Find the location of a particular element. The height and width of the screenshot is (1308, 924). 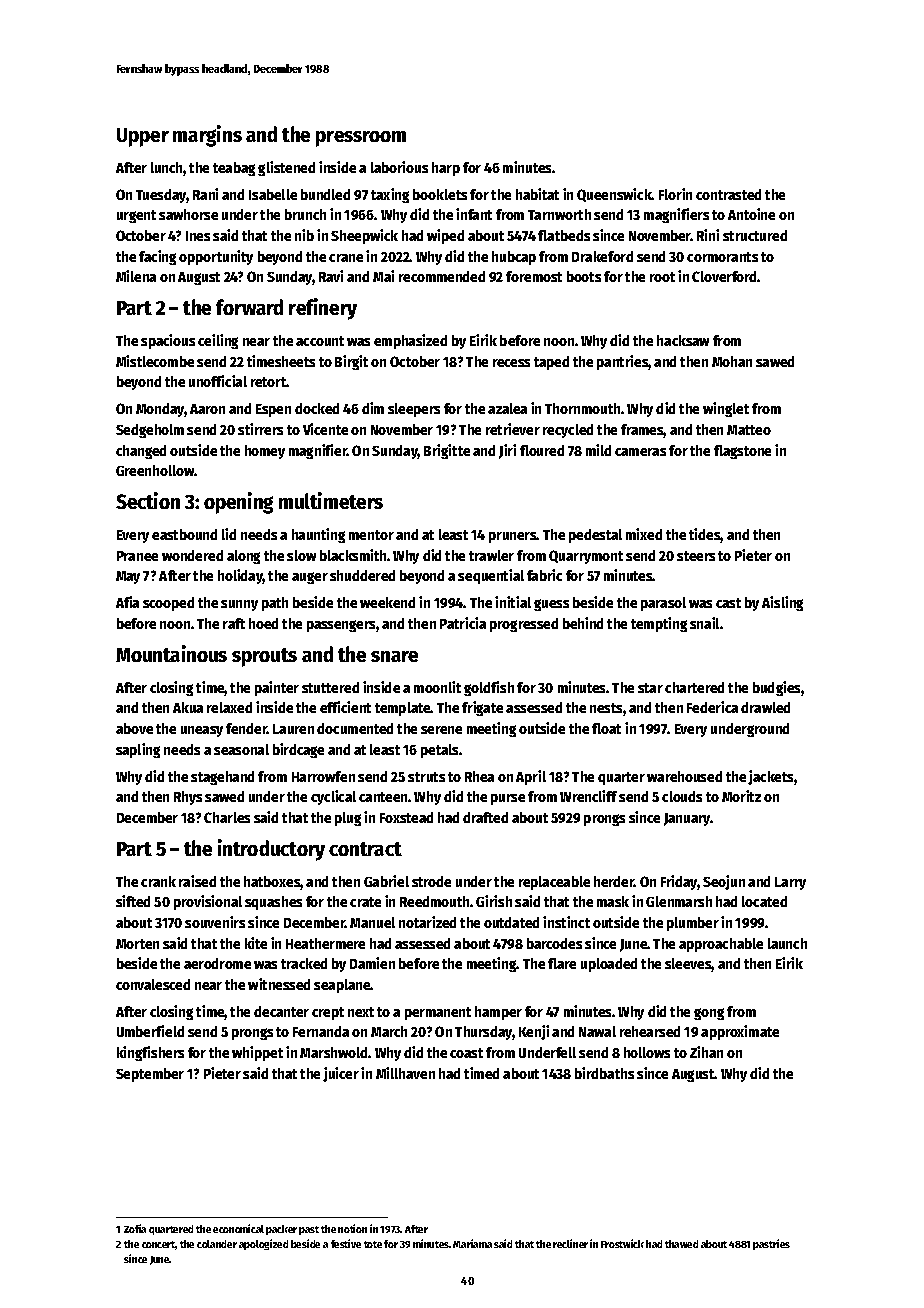

Antoine is located at coordinates (751, 214).
